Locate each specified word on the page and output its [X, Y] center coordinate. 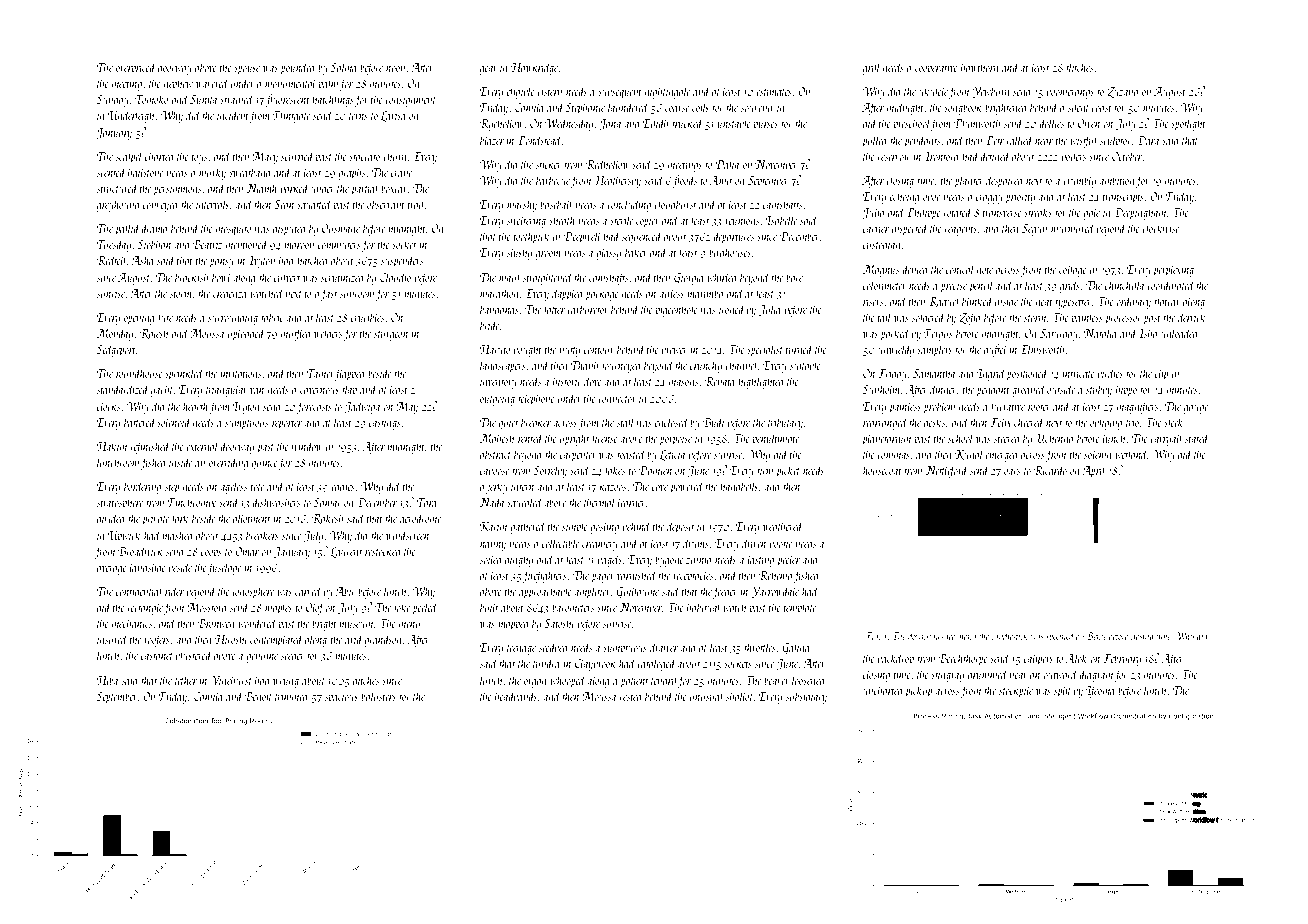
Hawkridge [534, 68]
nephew [178, 84]
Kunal [969, 454]
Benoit [258, 696]
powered [687, 487]
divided [112, 518]
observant [386, 204]
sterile [621, 220]
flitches [1078, 68]
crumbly [1079, 181]
